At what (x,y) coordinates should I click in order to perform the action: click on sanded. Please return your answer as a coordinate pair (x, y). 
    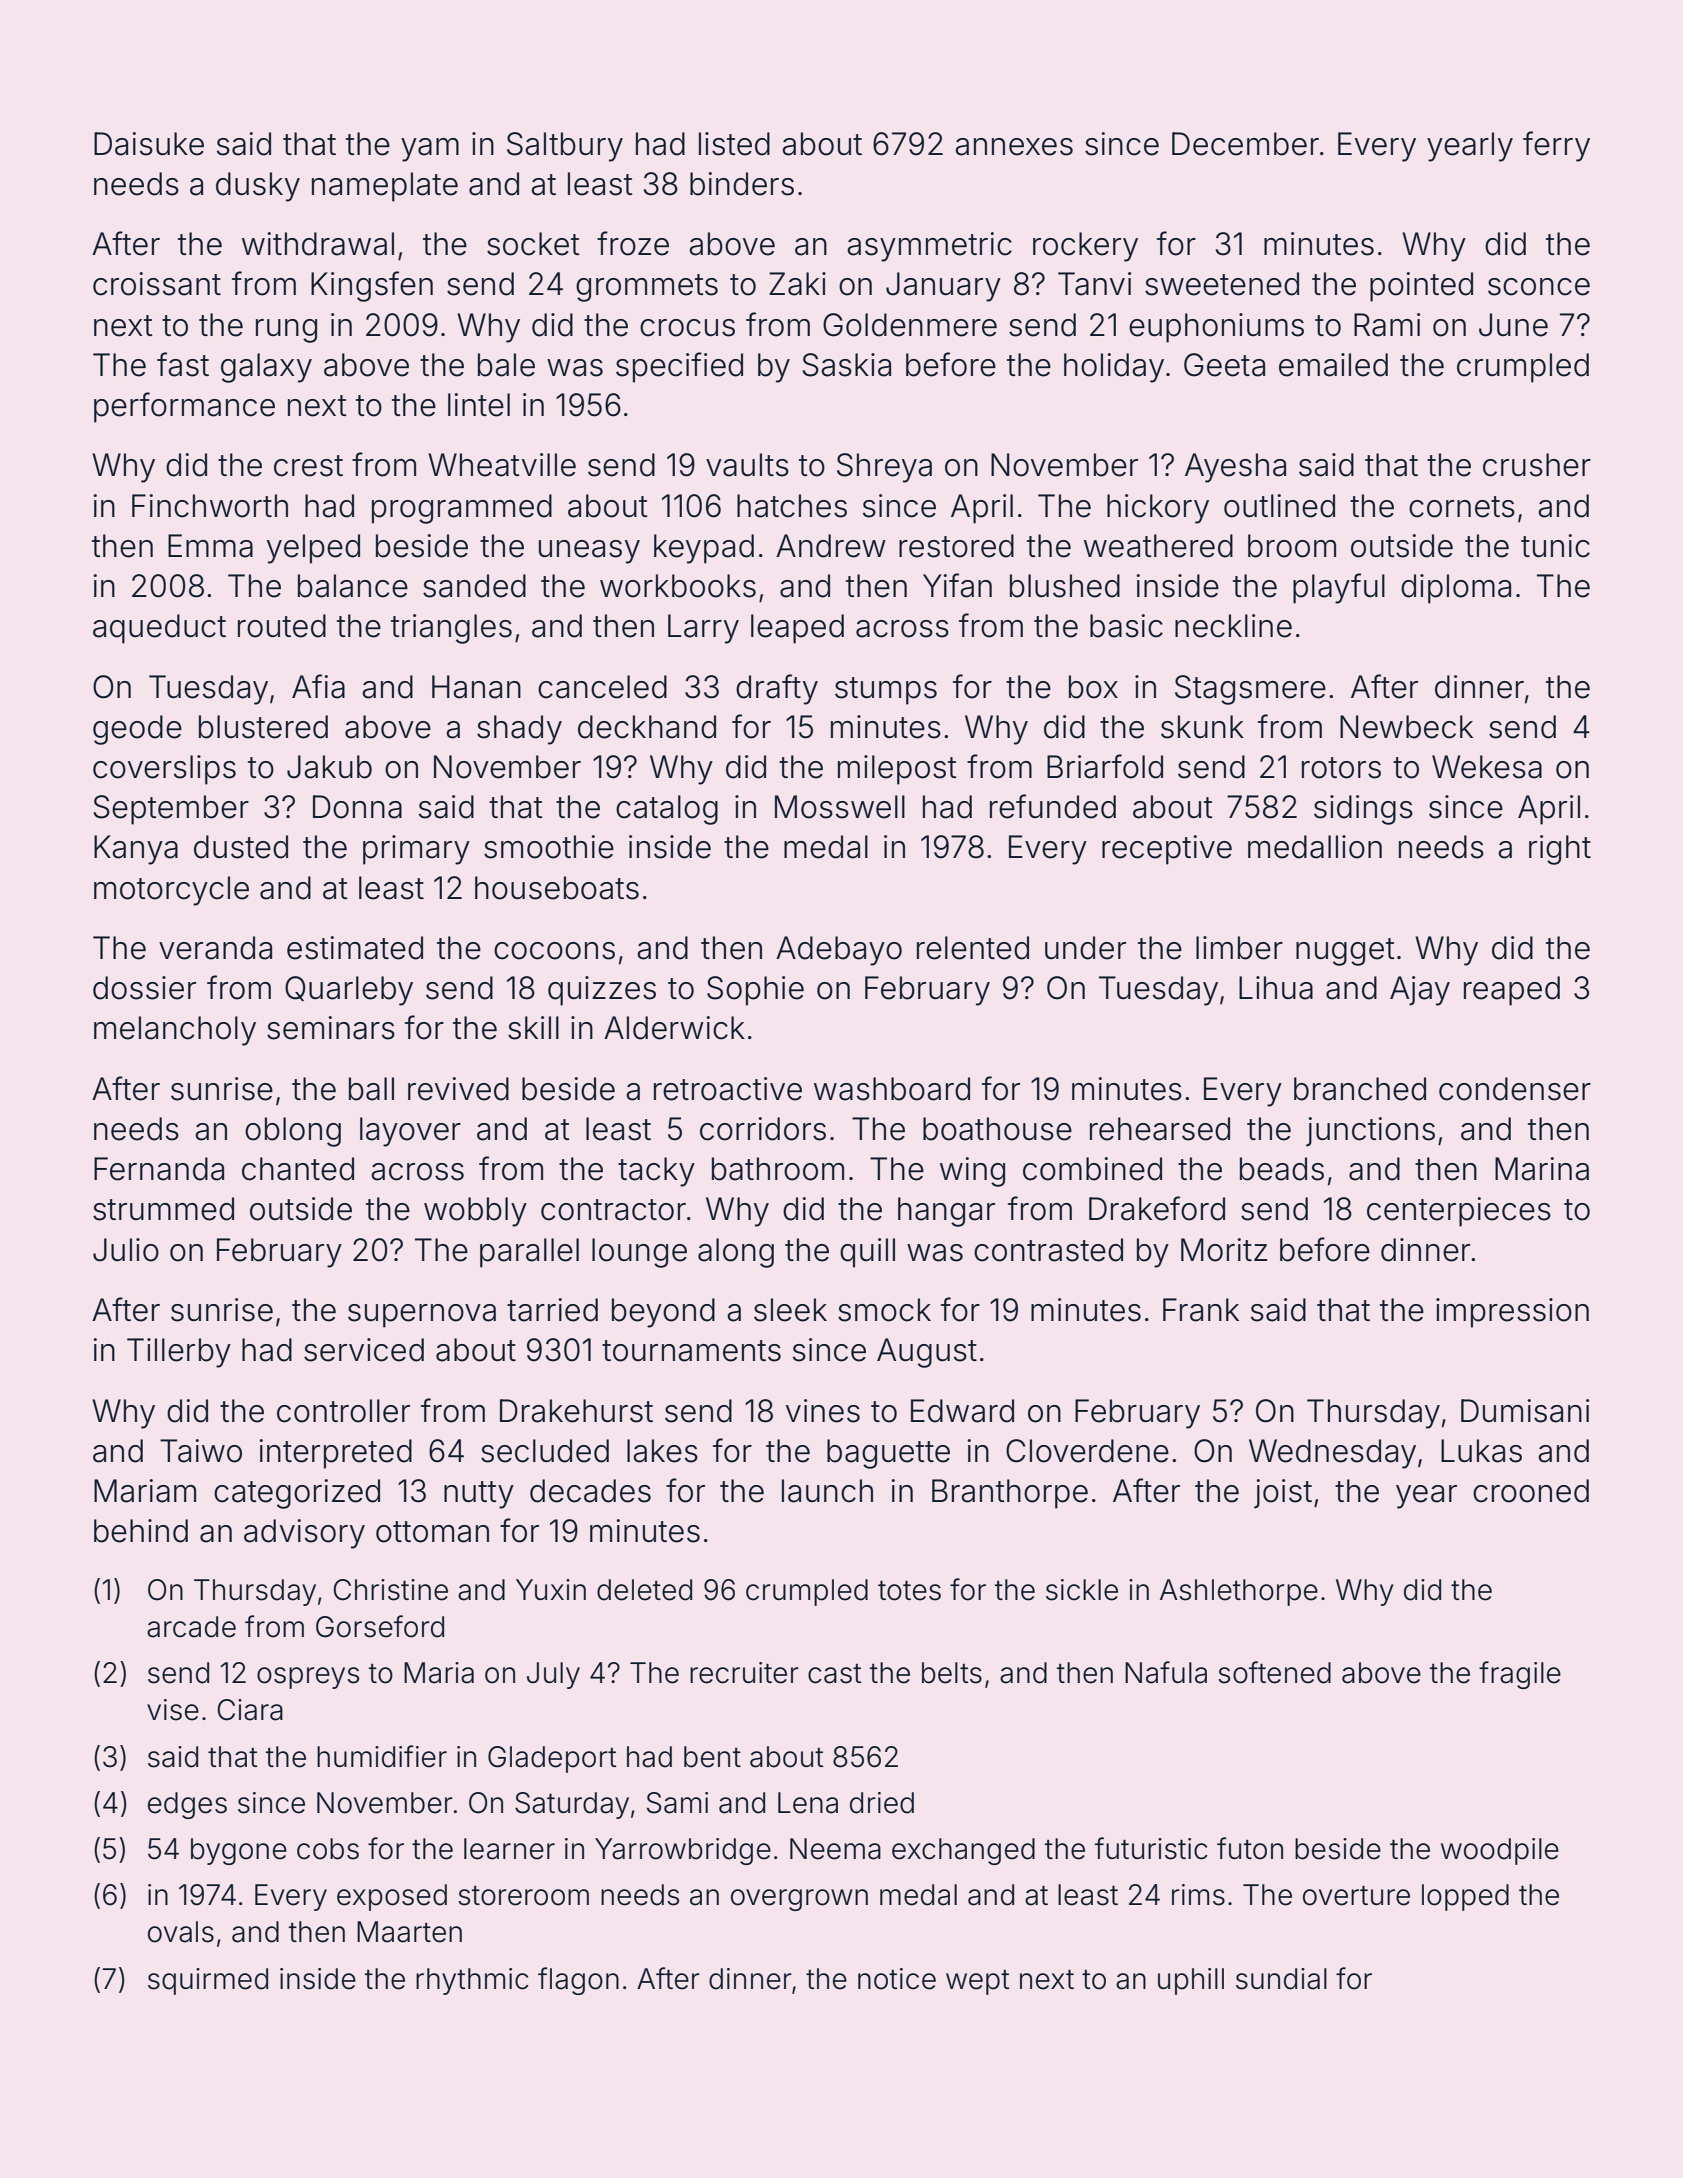
    Looking at the image, I should click on (474, 586).
